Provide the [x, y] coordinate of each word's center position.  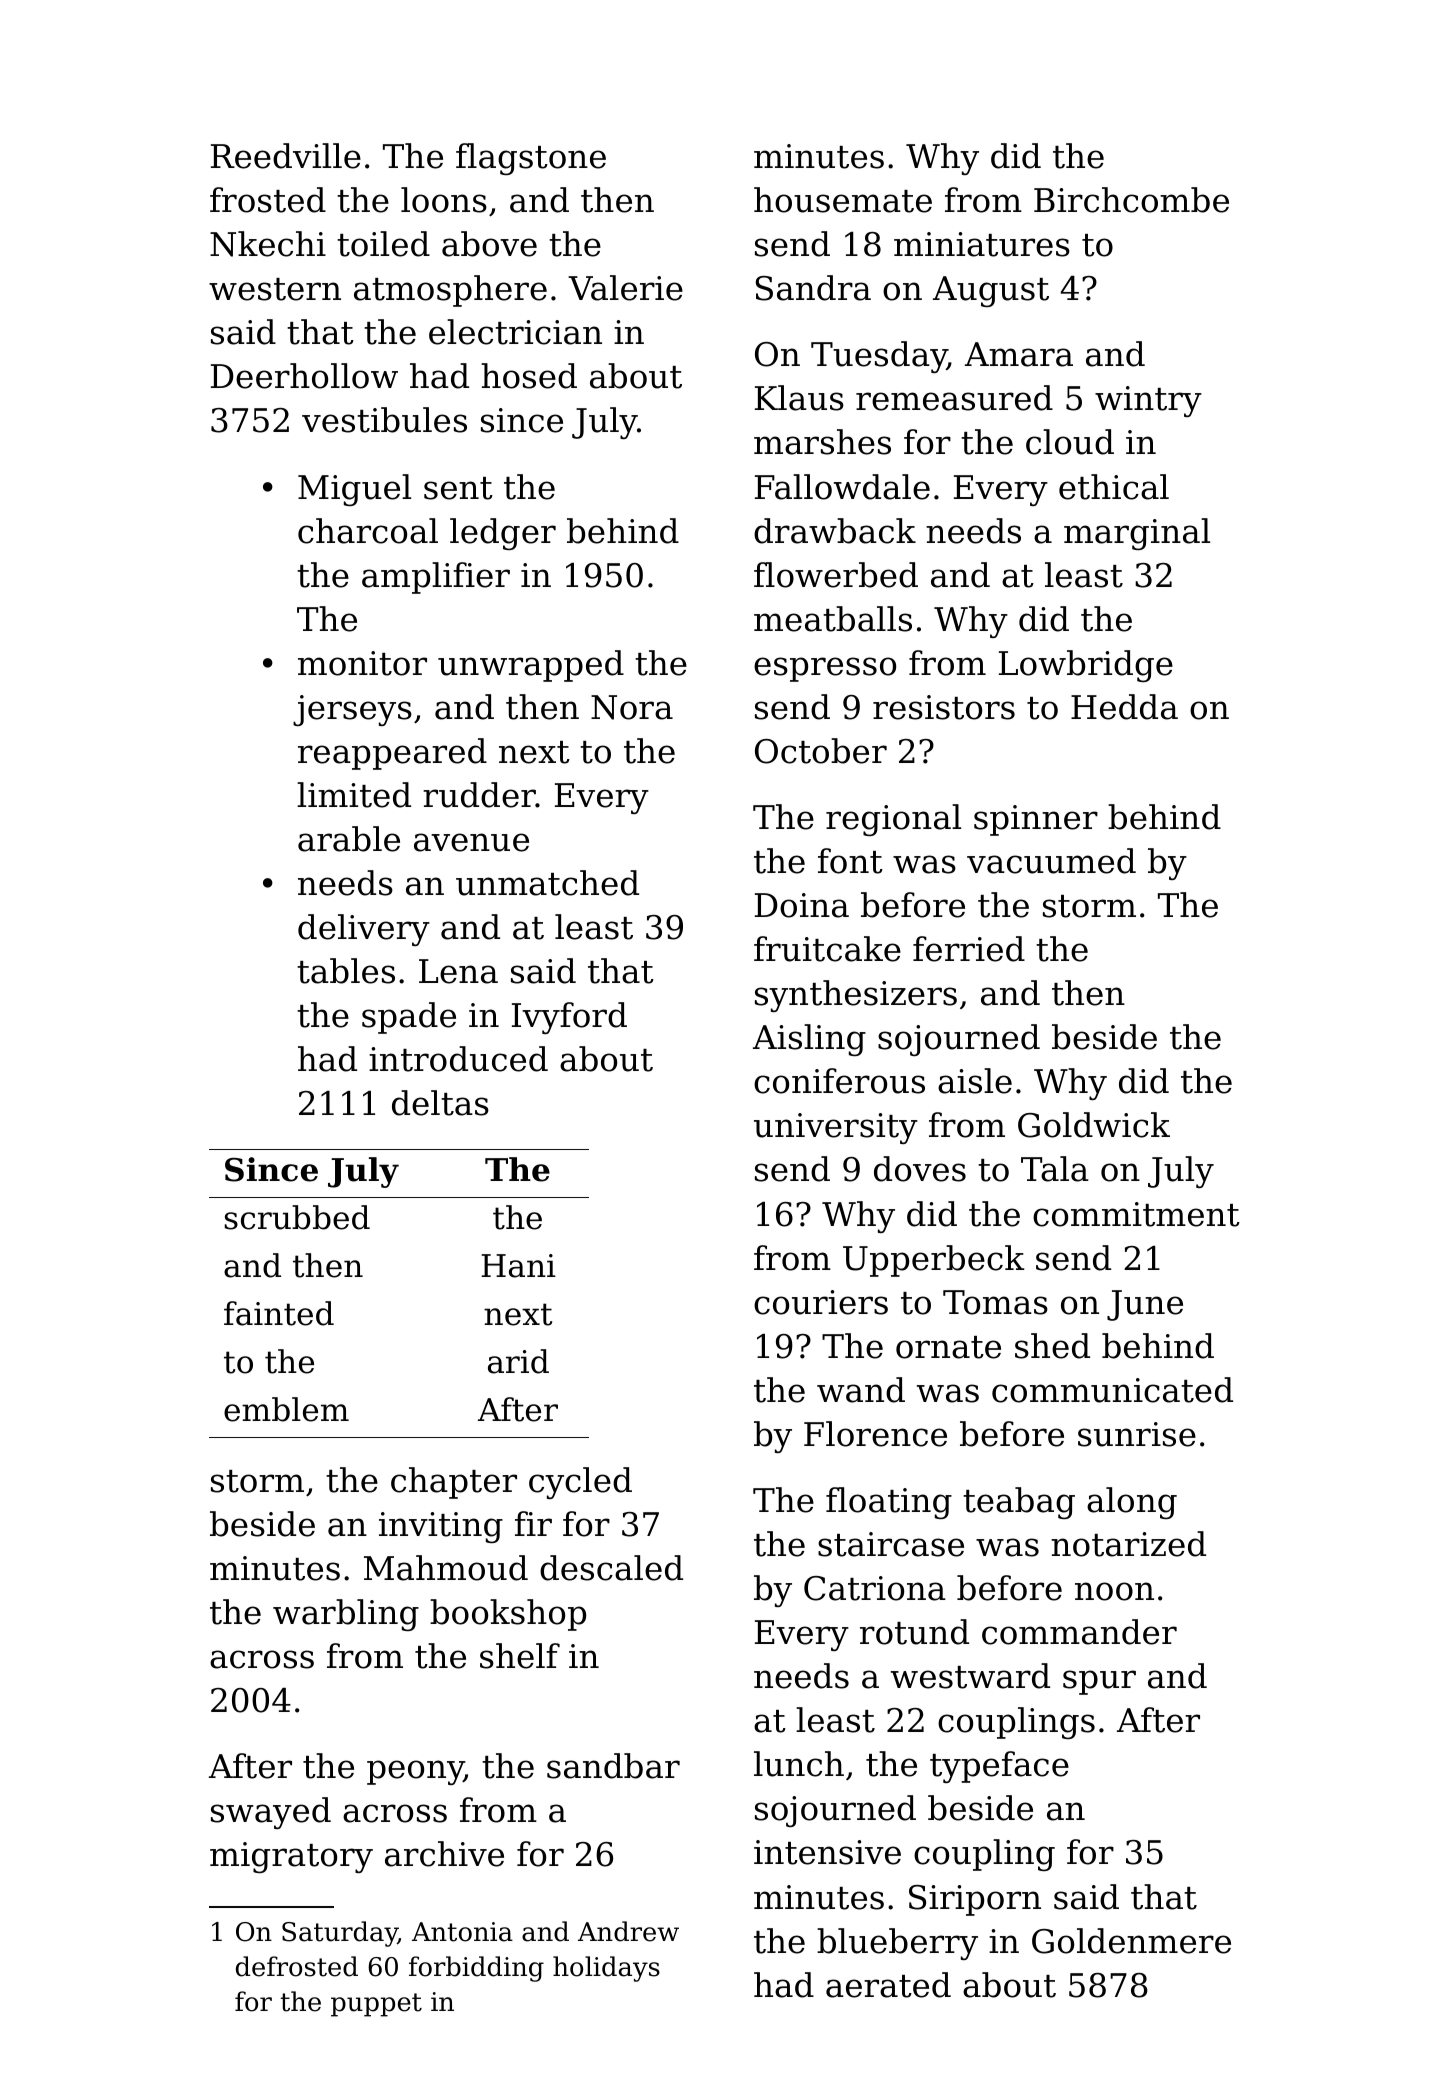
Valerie [625, 288]
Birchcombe [1131, 200]
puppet [376, 2005]
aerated [888, 1985]
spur [1099, 1682]
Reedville [286, 156]
